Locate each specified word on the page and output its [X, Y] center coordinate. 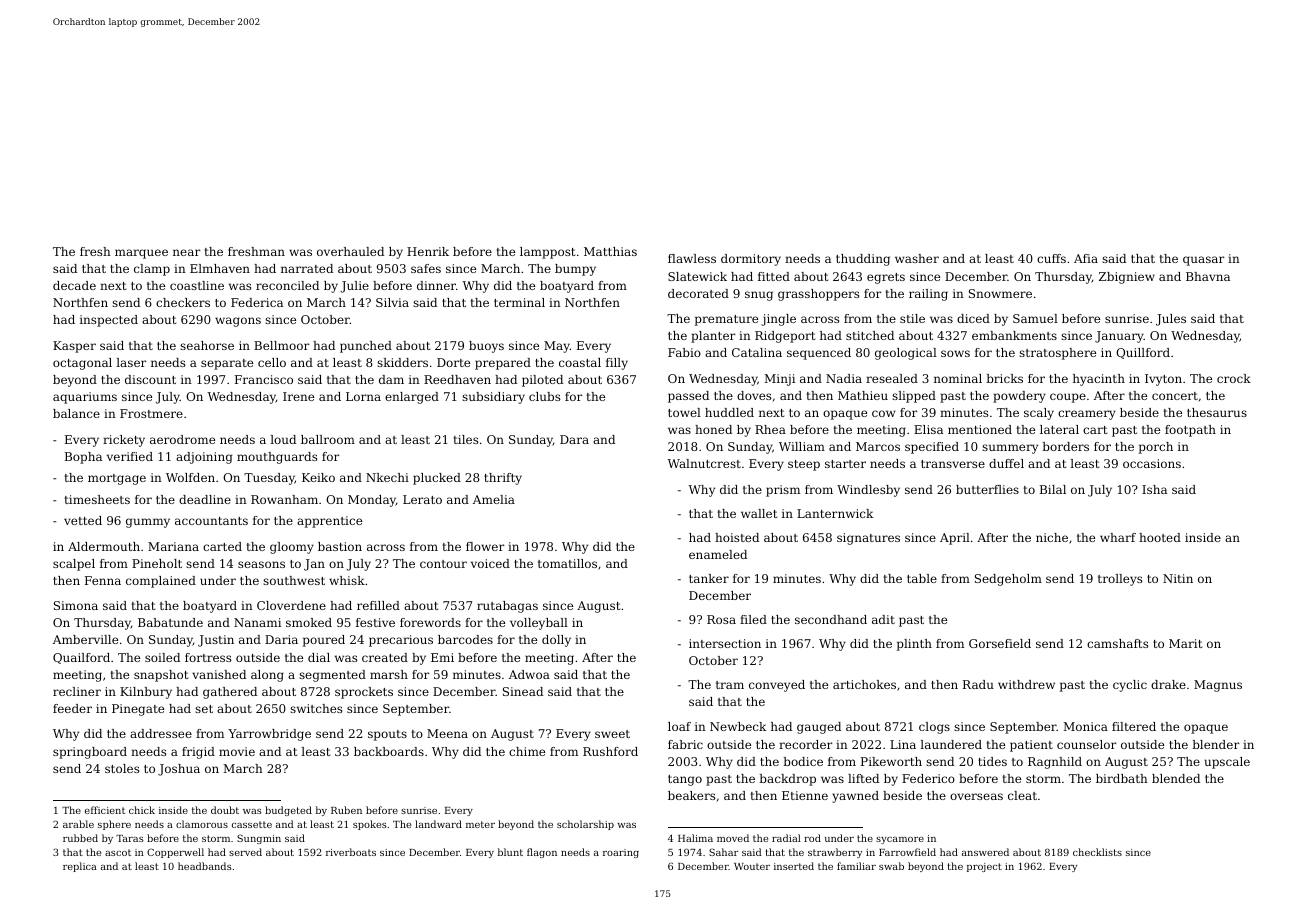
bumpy [575, 270]
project [984, 867]
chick [142, 810]
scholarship [585, 825]
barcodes [465, 639]
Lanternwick [835, 513]
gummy [148, 523]
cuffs [1051, 258]
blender [1216, 744]
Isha [1154, 489]
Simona [76, 605]
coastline [197, 285]
